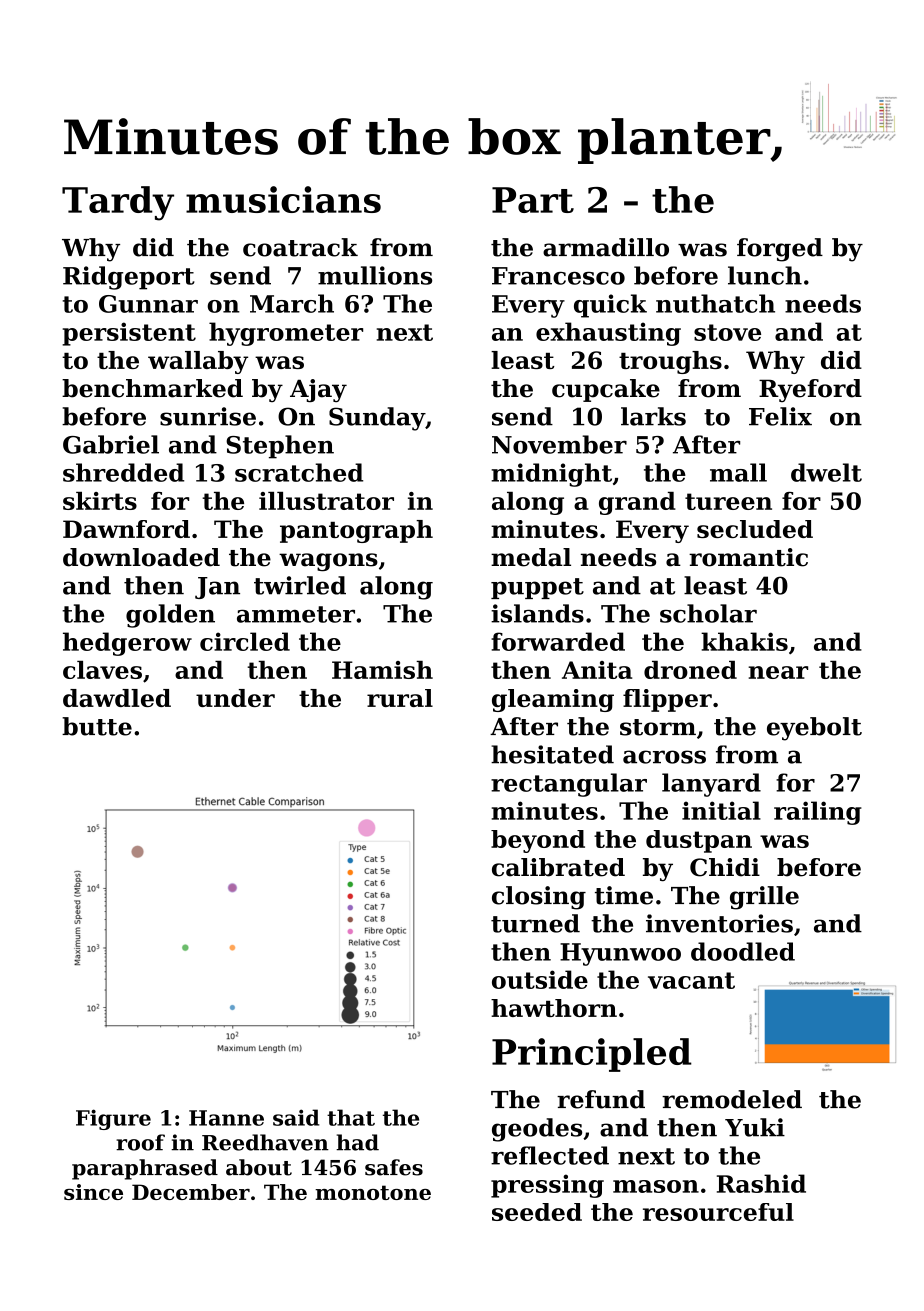 Image resolution: width=924 pixels, height=1311 pixels. What do you see at coordinates (551, 475) in the screenshot?
I see `midnight` at bounding box center [551, 475].
